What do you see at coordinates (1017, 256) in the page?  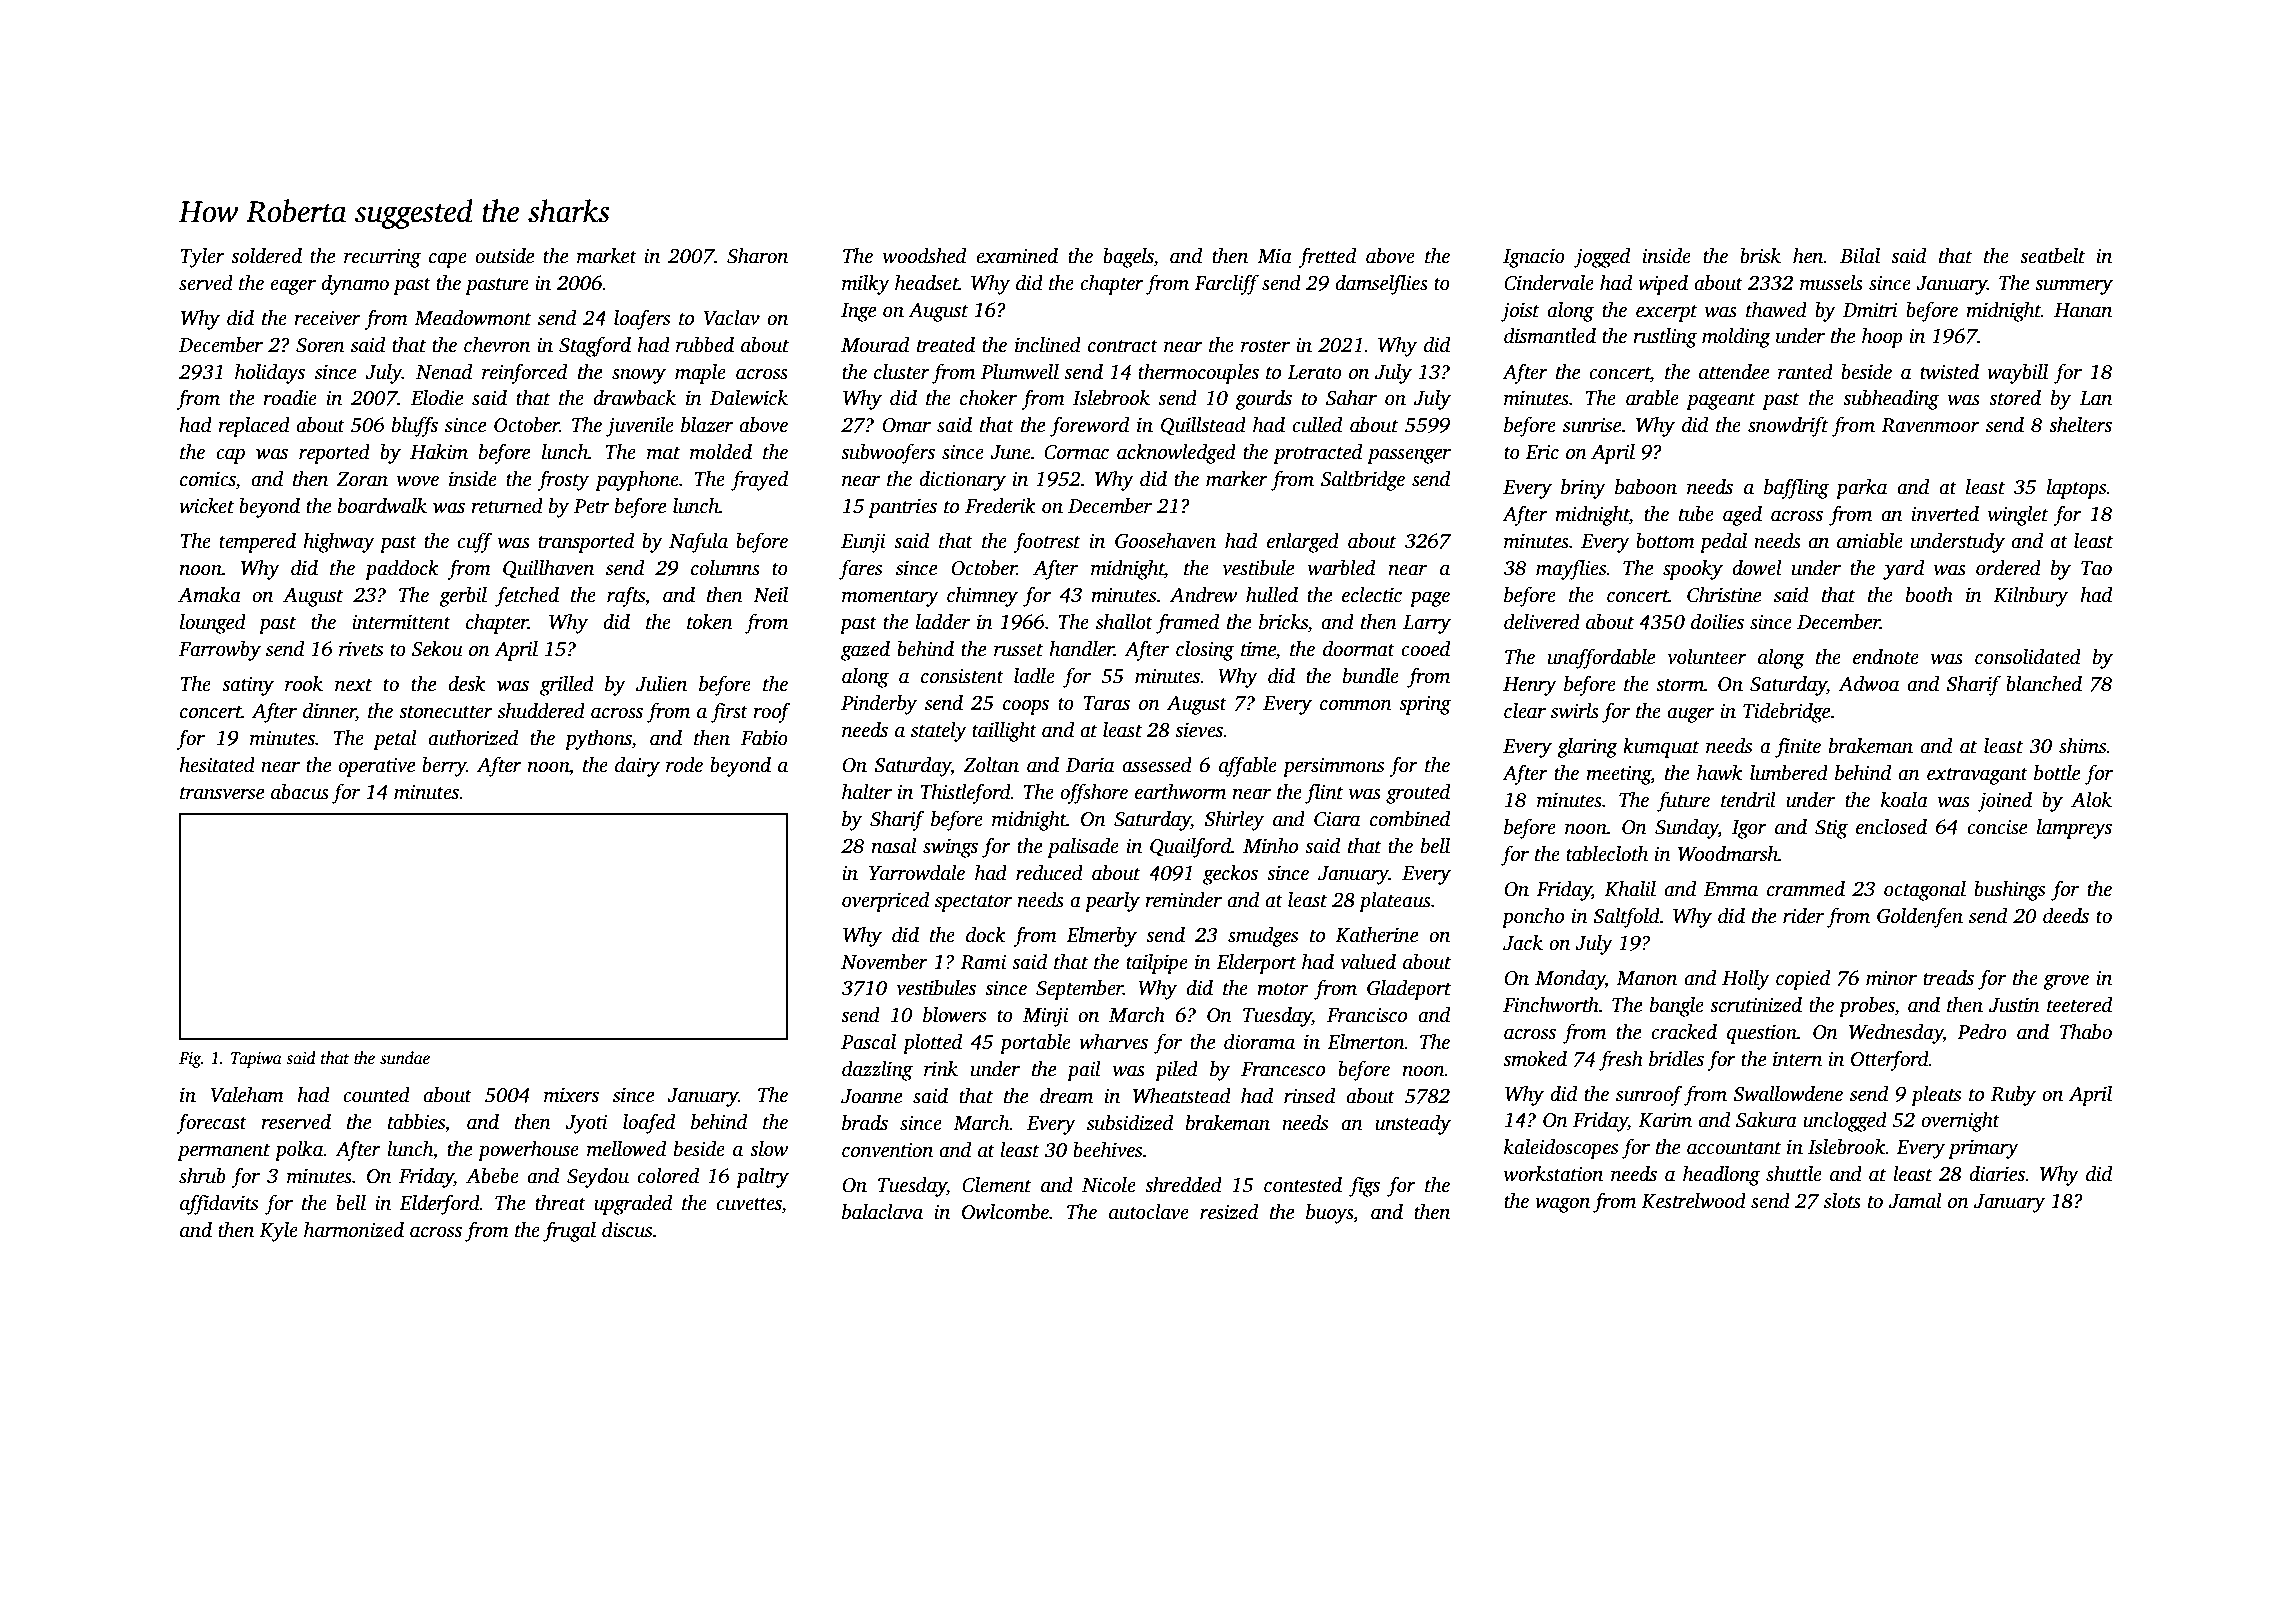 I see `examined` at bounding box center [1017, 256].
